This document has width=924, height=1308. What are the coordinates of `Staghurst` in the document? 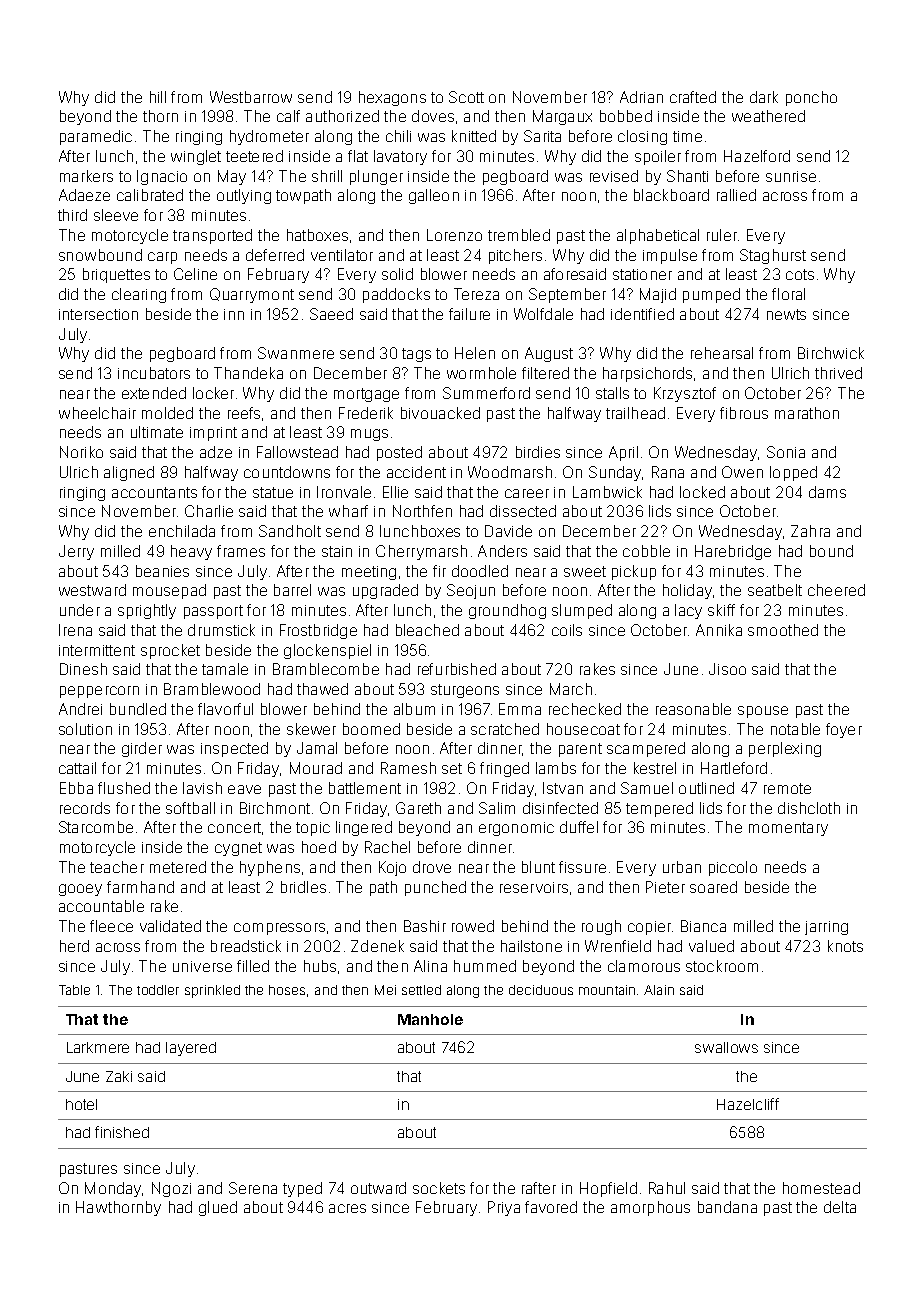 It's located at (773, 256).
